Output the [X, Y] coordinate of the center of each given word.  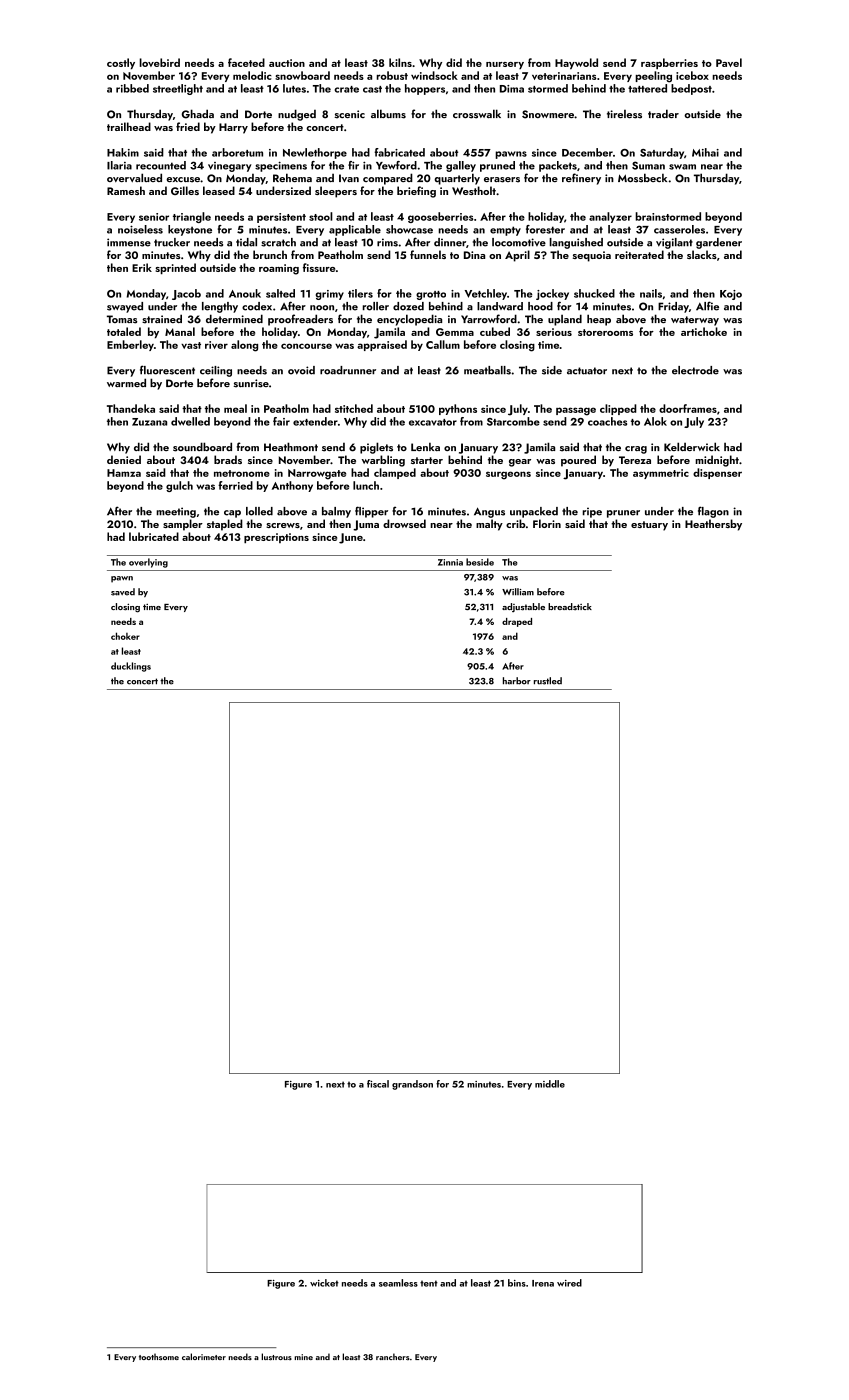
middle [550, 1084]
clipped [618, 409]
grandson [412, 1085]
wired [569, 1283]
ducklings [131, 667]
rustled [548, 681]
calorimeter [204, 1356]
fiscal [378, 1084]
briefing [416, 192]
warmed [126, 382]
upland [565, 320]
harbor [517, 681]
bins [517, 1283]
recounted [161, 165]
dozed [408, 306]
